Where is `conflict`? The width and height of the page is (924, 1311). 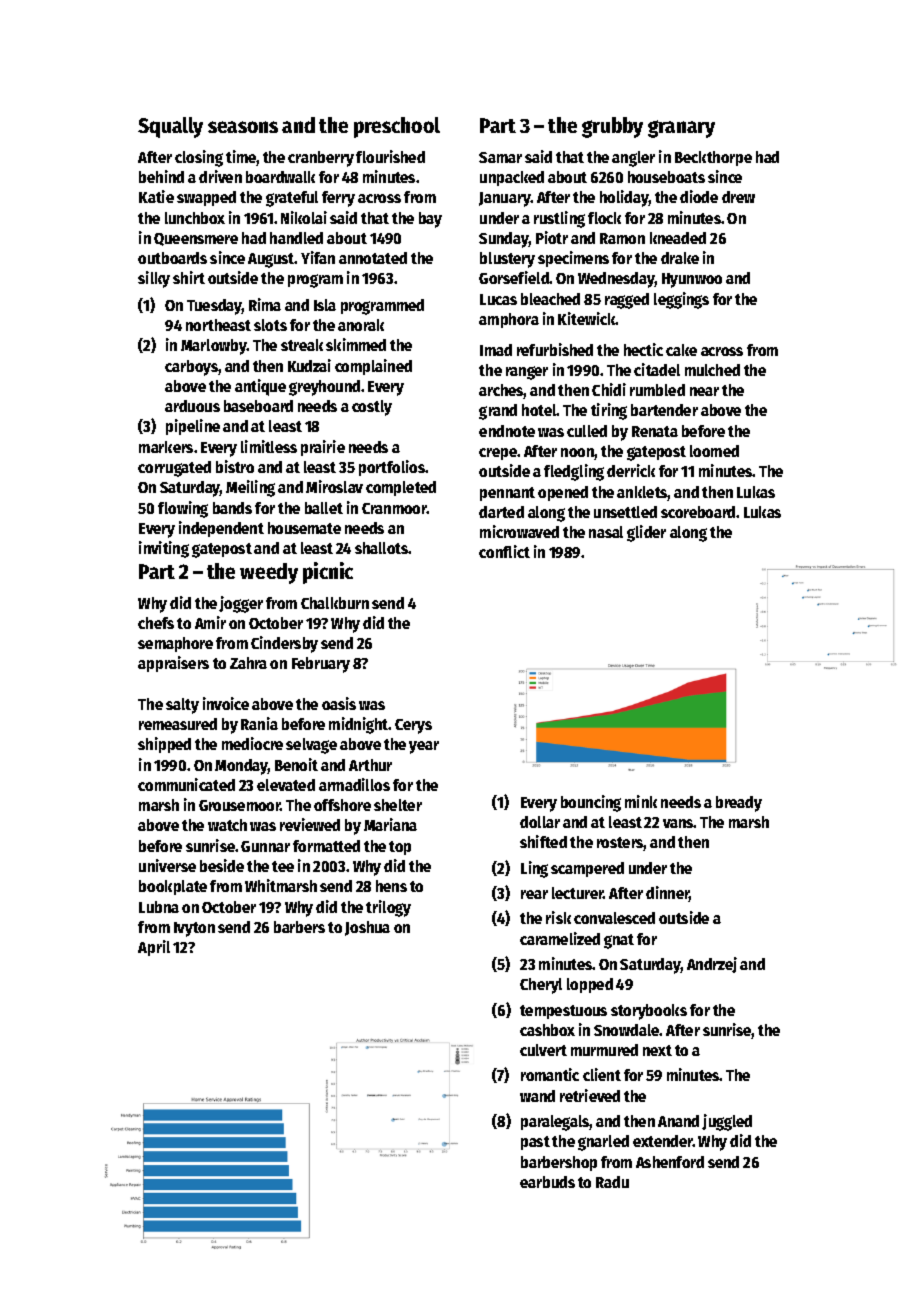
conflict is located at coordinates (504, 551).
